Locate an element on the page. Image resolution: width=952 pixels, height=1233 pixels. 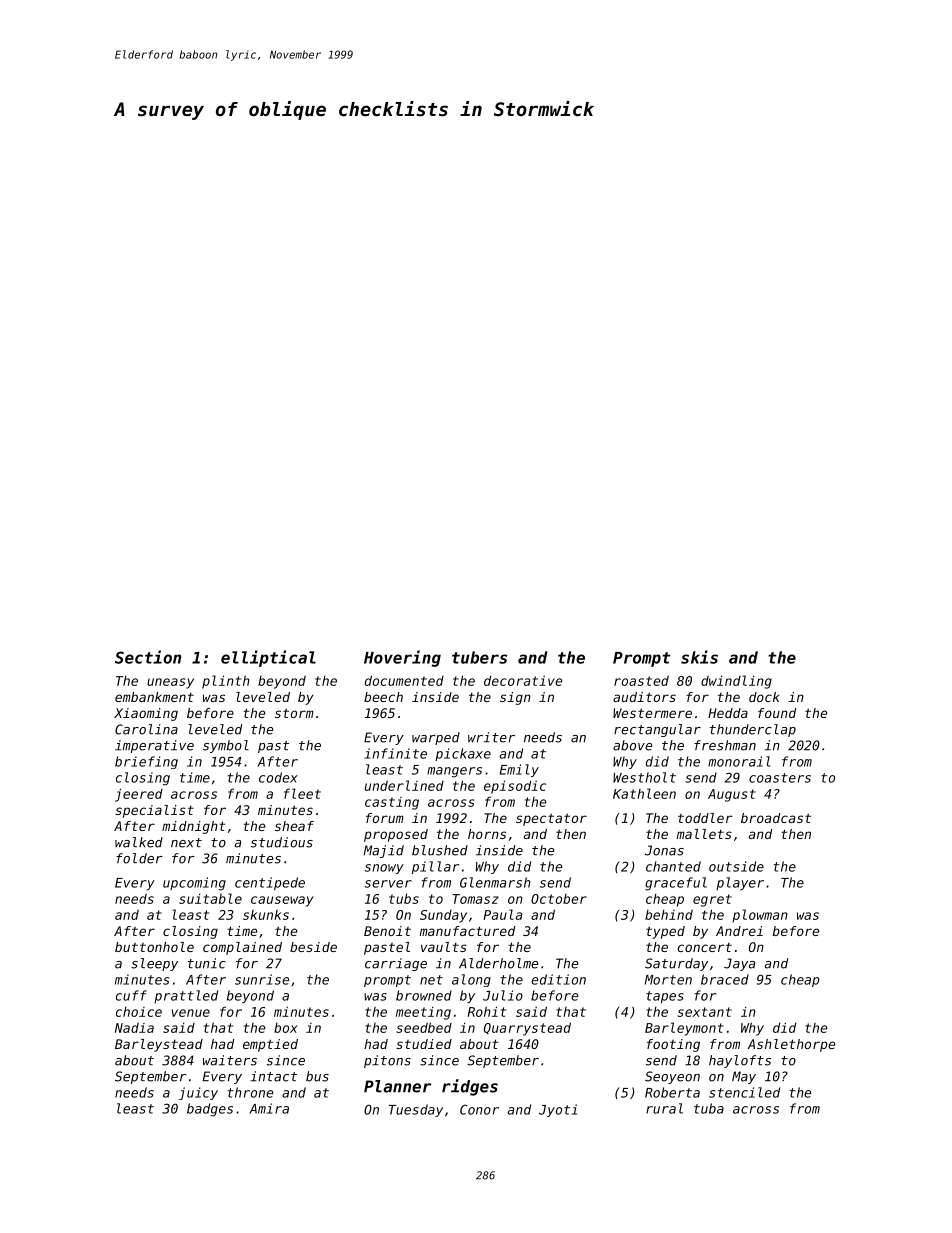
Quarrystead is located at coordinates (527, 1029).
